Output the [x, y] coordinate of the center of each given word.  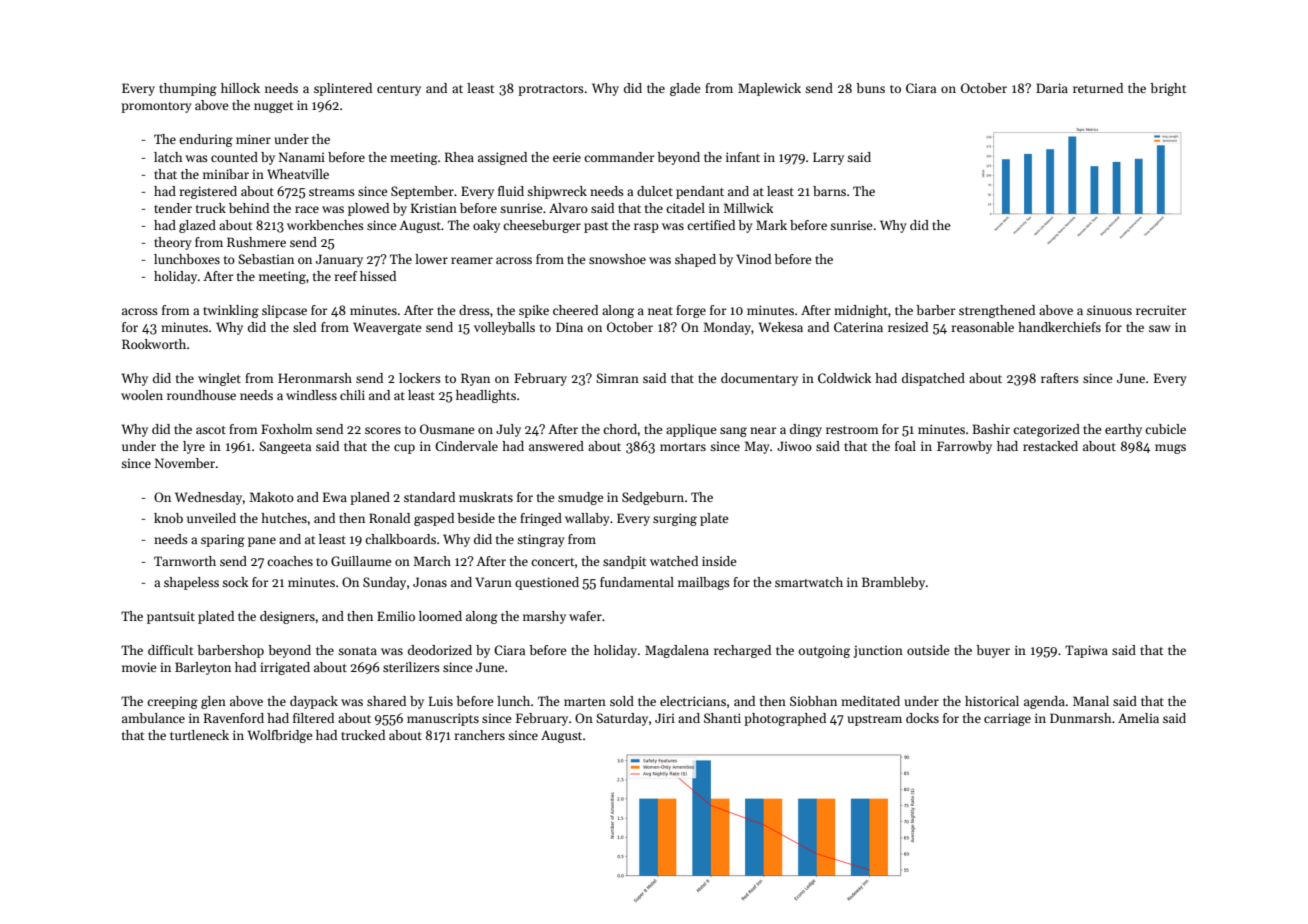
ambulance [153, 718]
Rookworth [154, 344]
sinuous [1109, 310]
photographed [785, 719]
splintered [343, 89]
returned [1098, 88]
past [596, 227]
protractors [551, 90]
